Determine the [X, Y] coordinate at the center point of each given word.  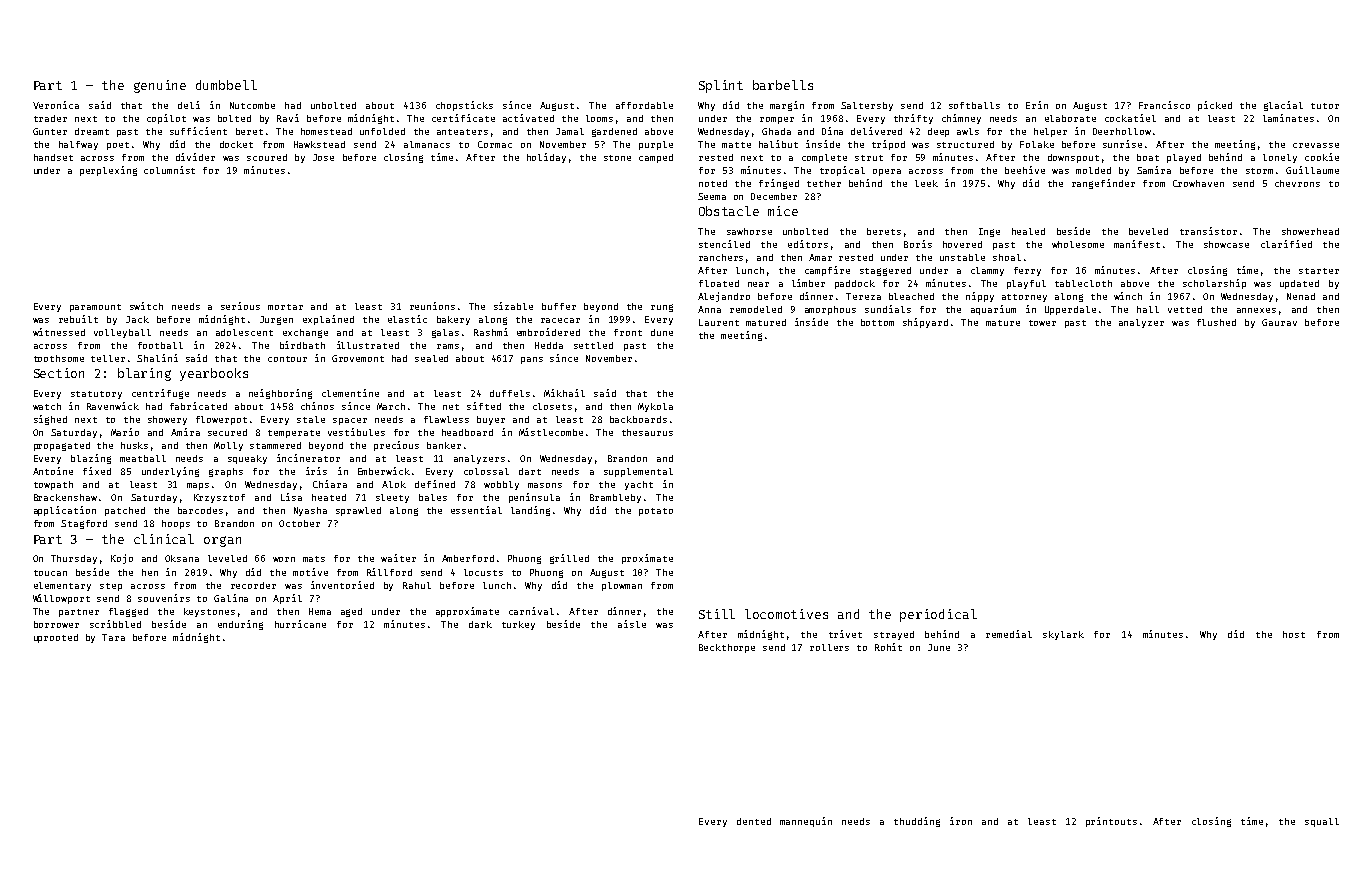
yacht [639, 485]
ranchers [721, 257]
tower [1042, 323]
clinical [164, 539]
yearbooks [214, 374]
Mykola [655, 407]
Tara [113, 637]
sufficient [198, 131]
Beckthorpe [727, 648]
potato [656, 512]
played [1184, 158]
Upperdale [1070, 310]
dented [754, 821]
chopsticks [464, 106]
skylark [1063, 635]
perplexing [108, 171]
